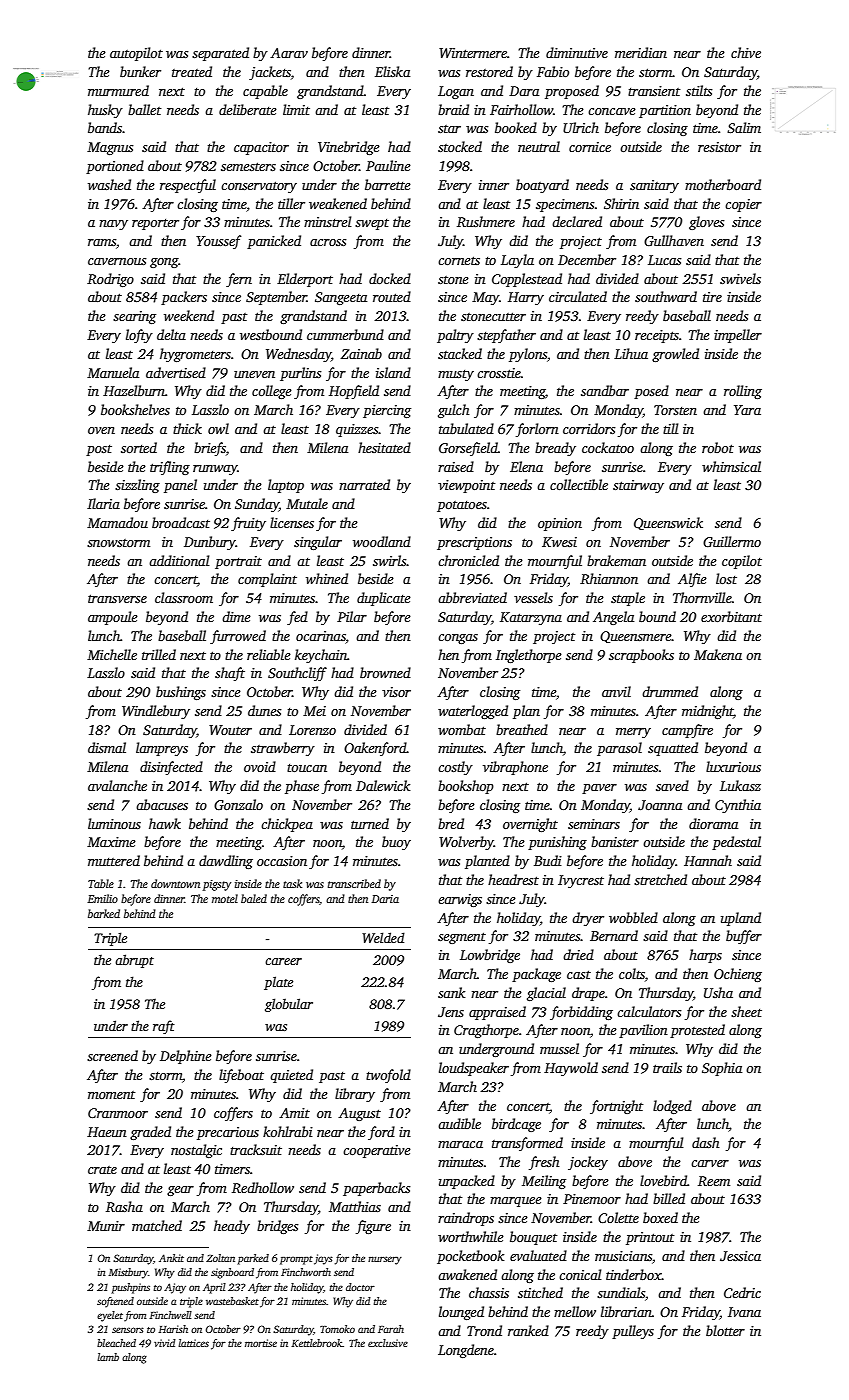 The height and width of the image is (1400, 849). Describe the element at coordinates (287, 825) in the image. I see `chickpea` at that location.
